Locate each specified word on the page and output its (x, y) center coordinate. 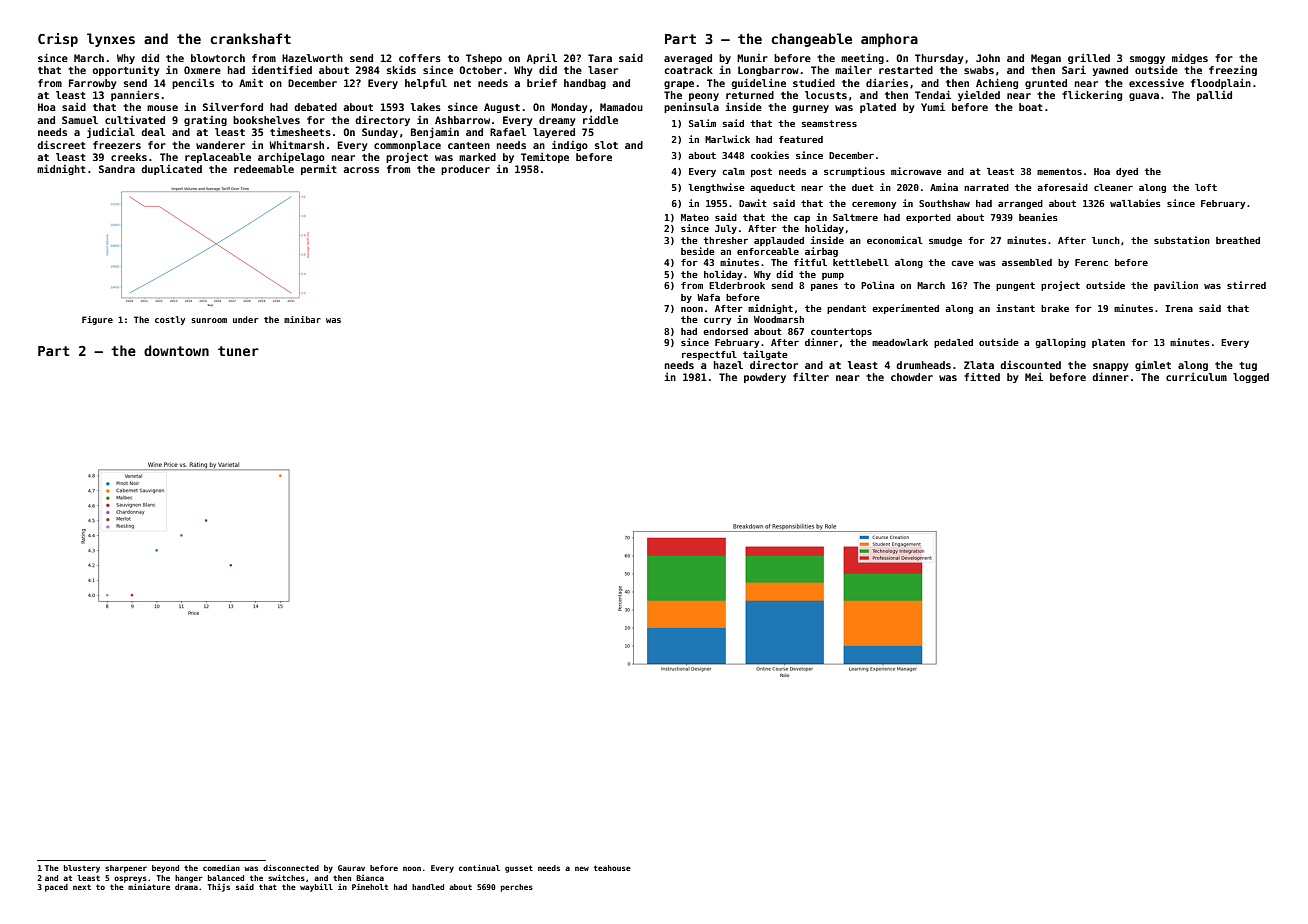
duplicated (171, 170)
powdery (765, 378)
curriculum (1196, 377)
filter (811, 377)
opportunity (125, 70)
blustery (82, 869)
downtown (176, 350)
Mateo (695, 217)
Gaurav (351, 868)
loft (1206, 187)
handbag (585, 84)
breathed (1238, 240)
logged (1251, 378)
